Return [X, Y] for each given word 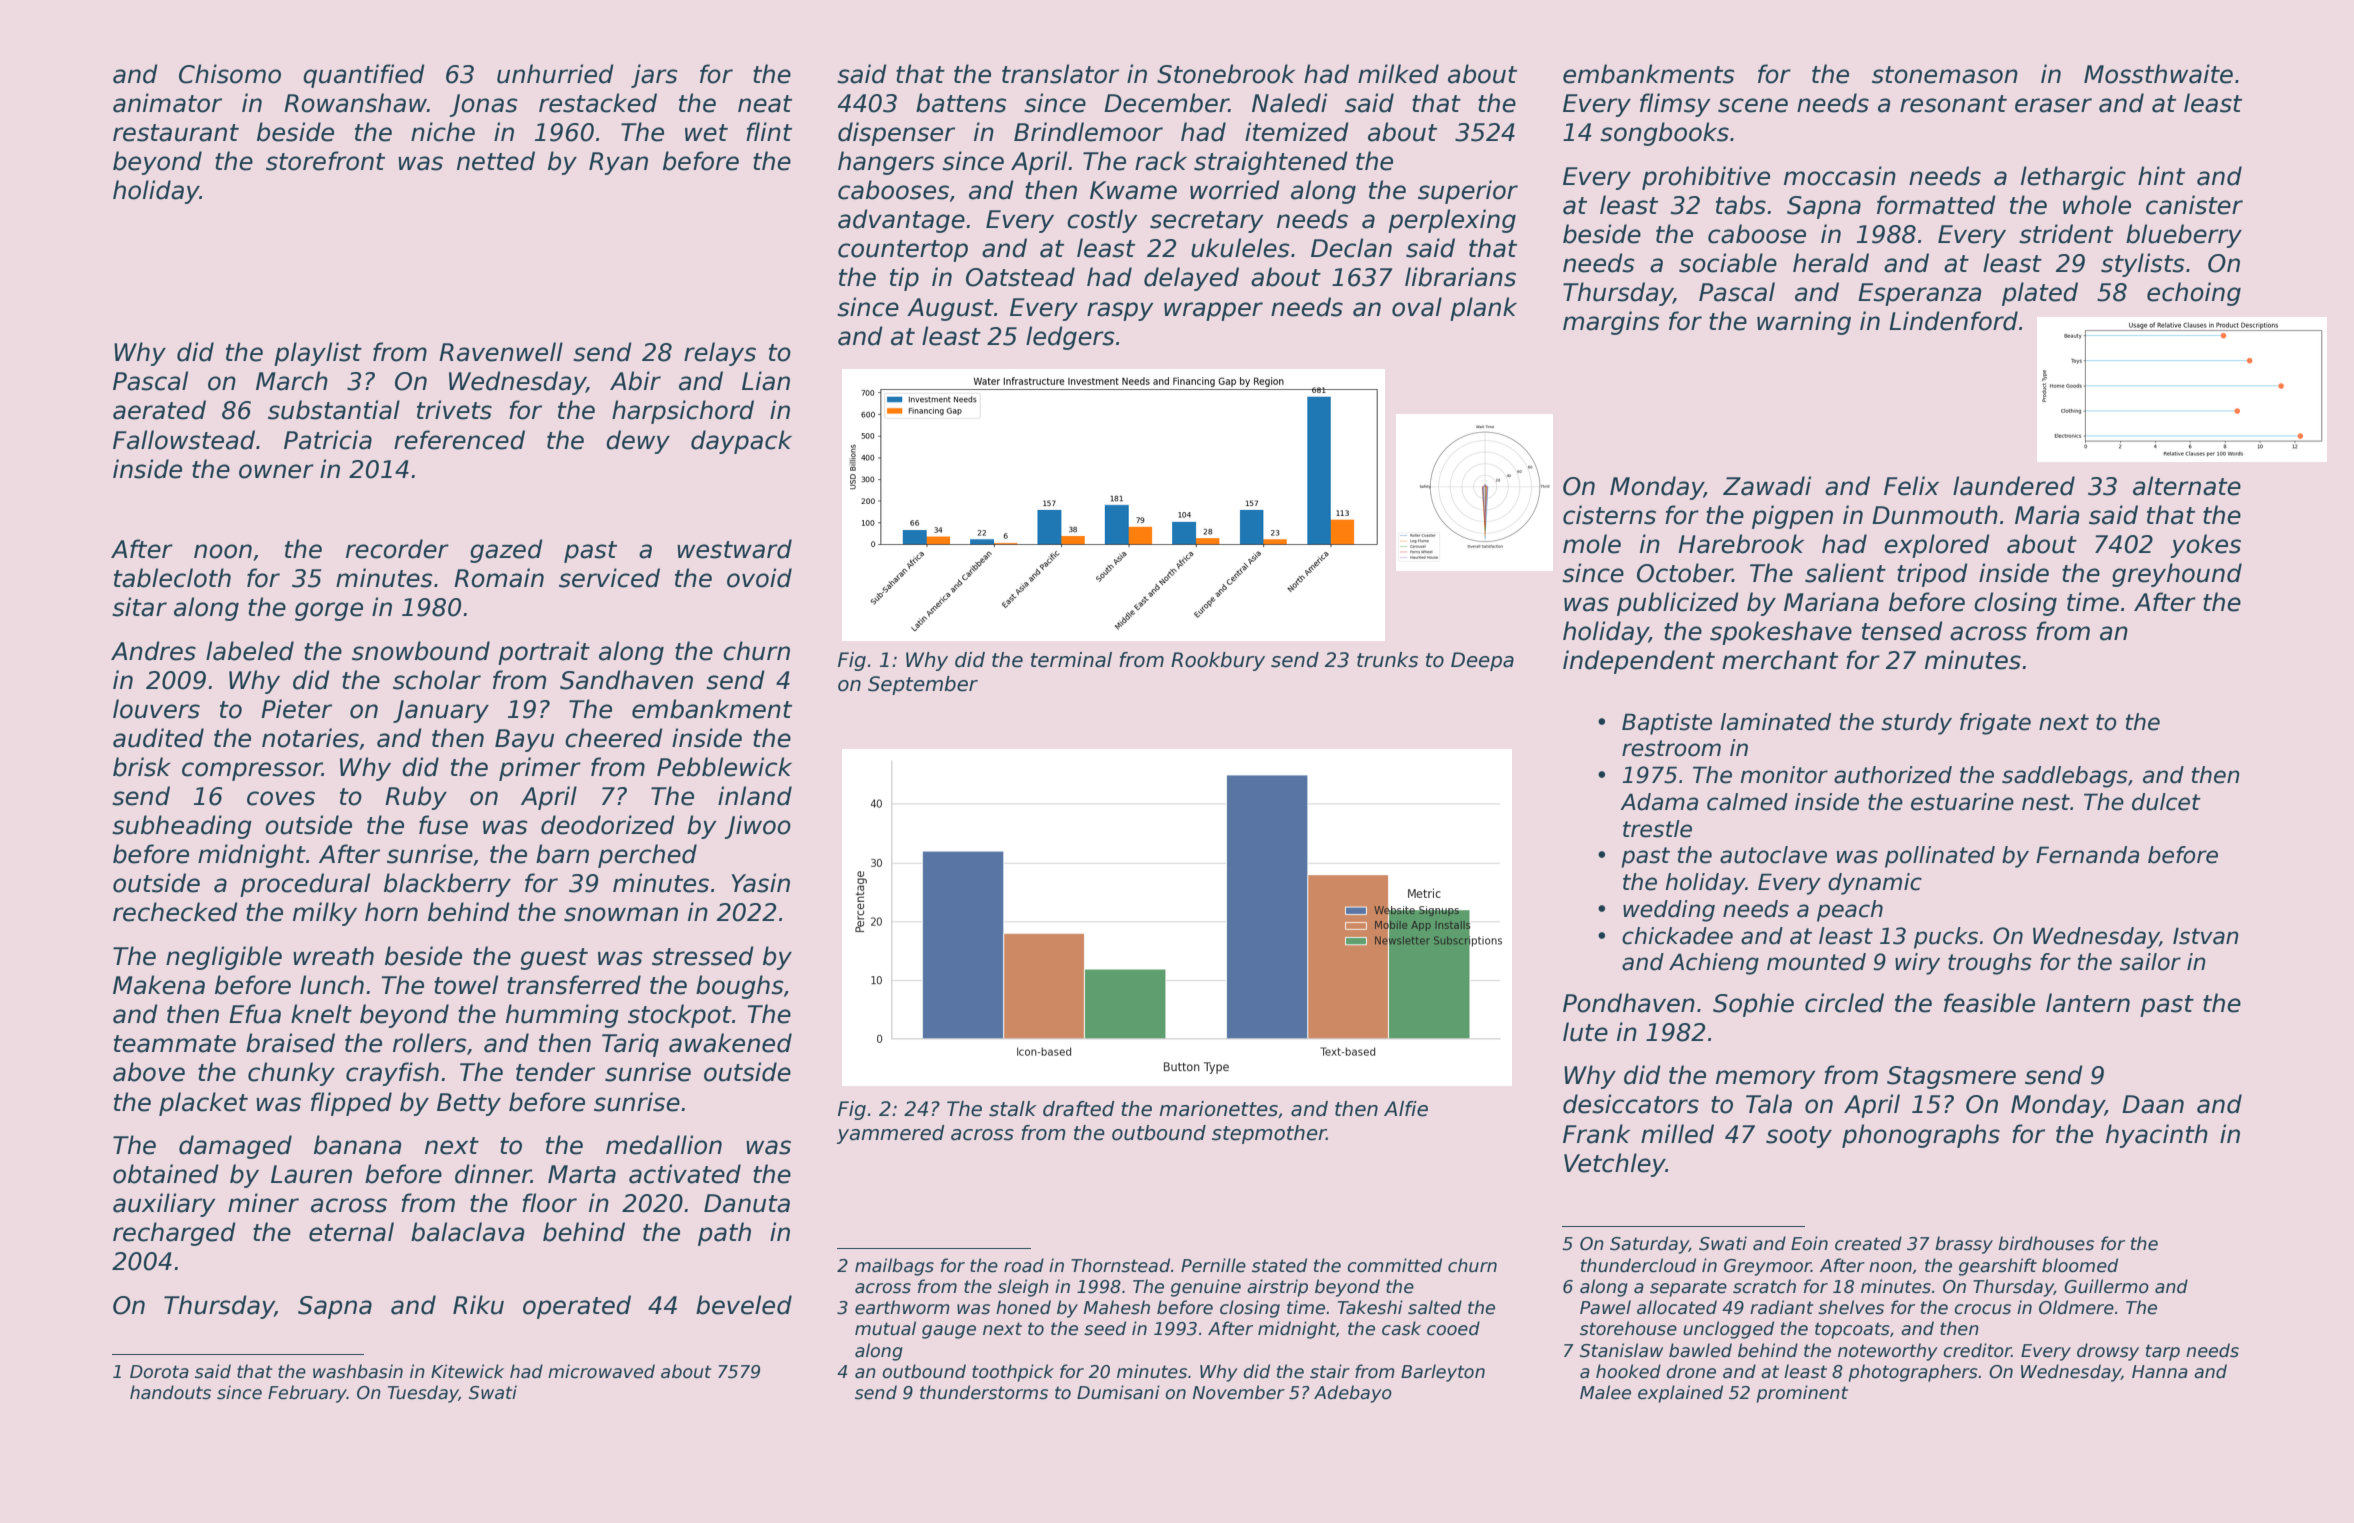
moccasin [1840, 176]
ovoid [759, 578]
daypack [741, 442]
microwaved [601, 1371]
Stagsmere [1951, 1077]
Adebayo [1353, 1394]
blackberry [447, 885]
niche [443, 132]
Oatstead [1020, 277]
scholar [437, 680]
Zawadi [1767, 486]
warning [1804, 323]
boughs [740, 987]
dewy [638, 442]
